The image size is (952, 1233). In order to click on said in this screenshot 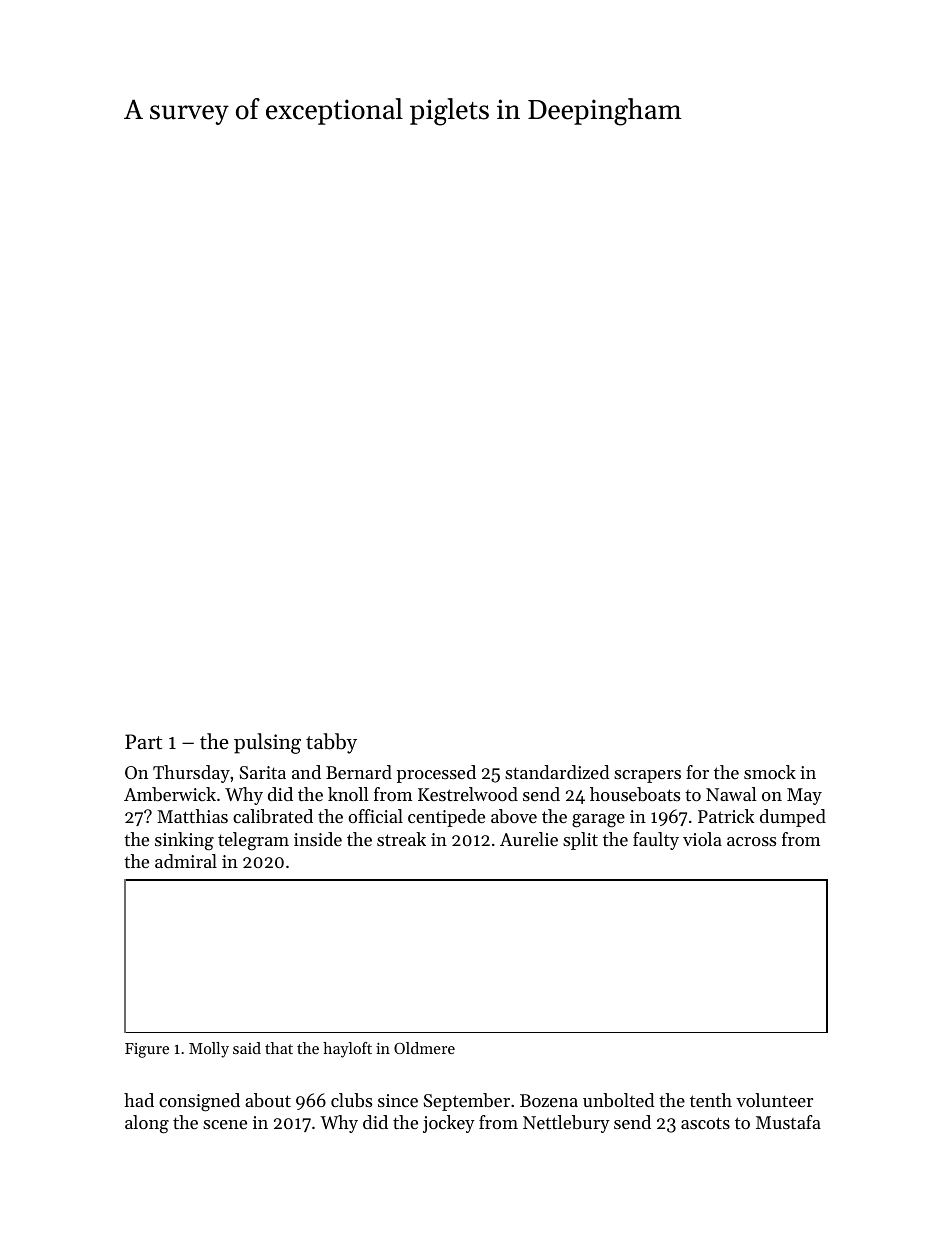, I will do `click(247, 1048)`.
